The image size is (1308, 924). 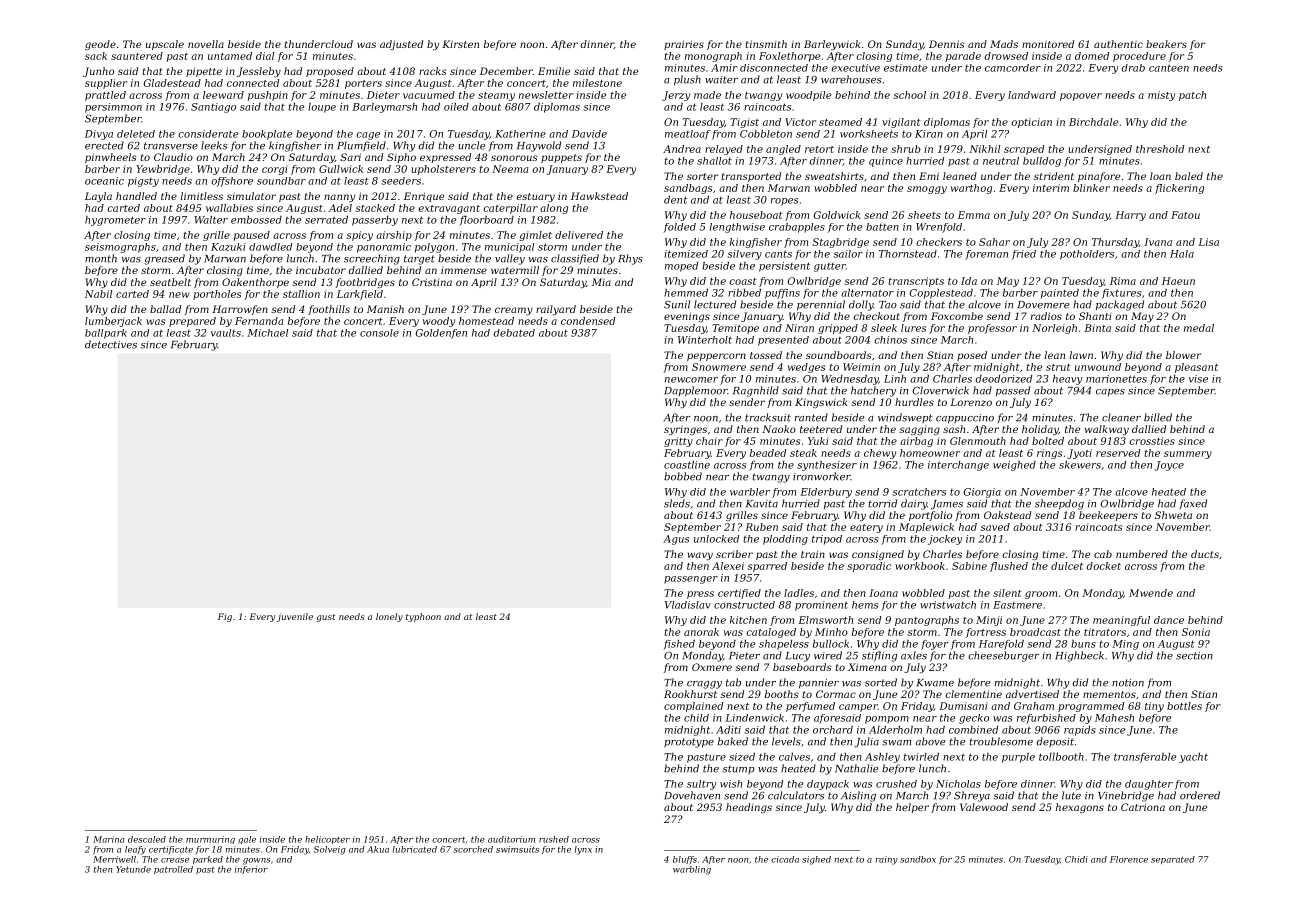 I want to click on sleds, so click(x=677, y=503).
